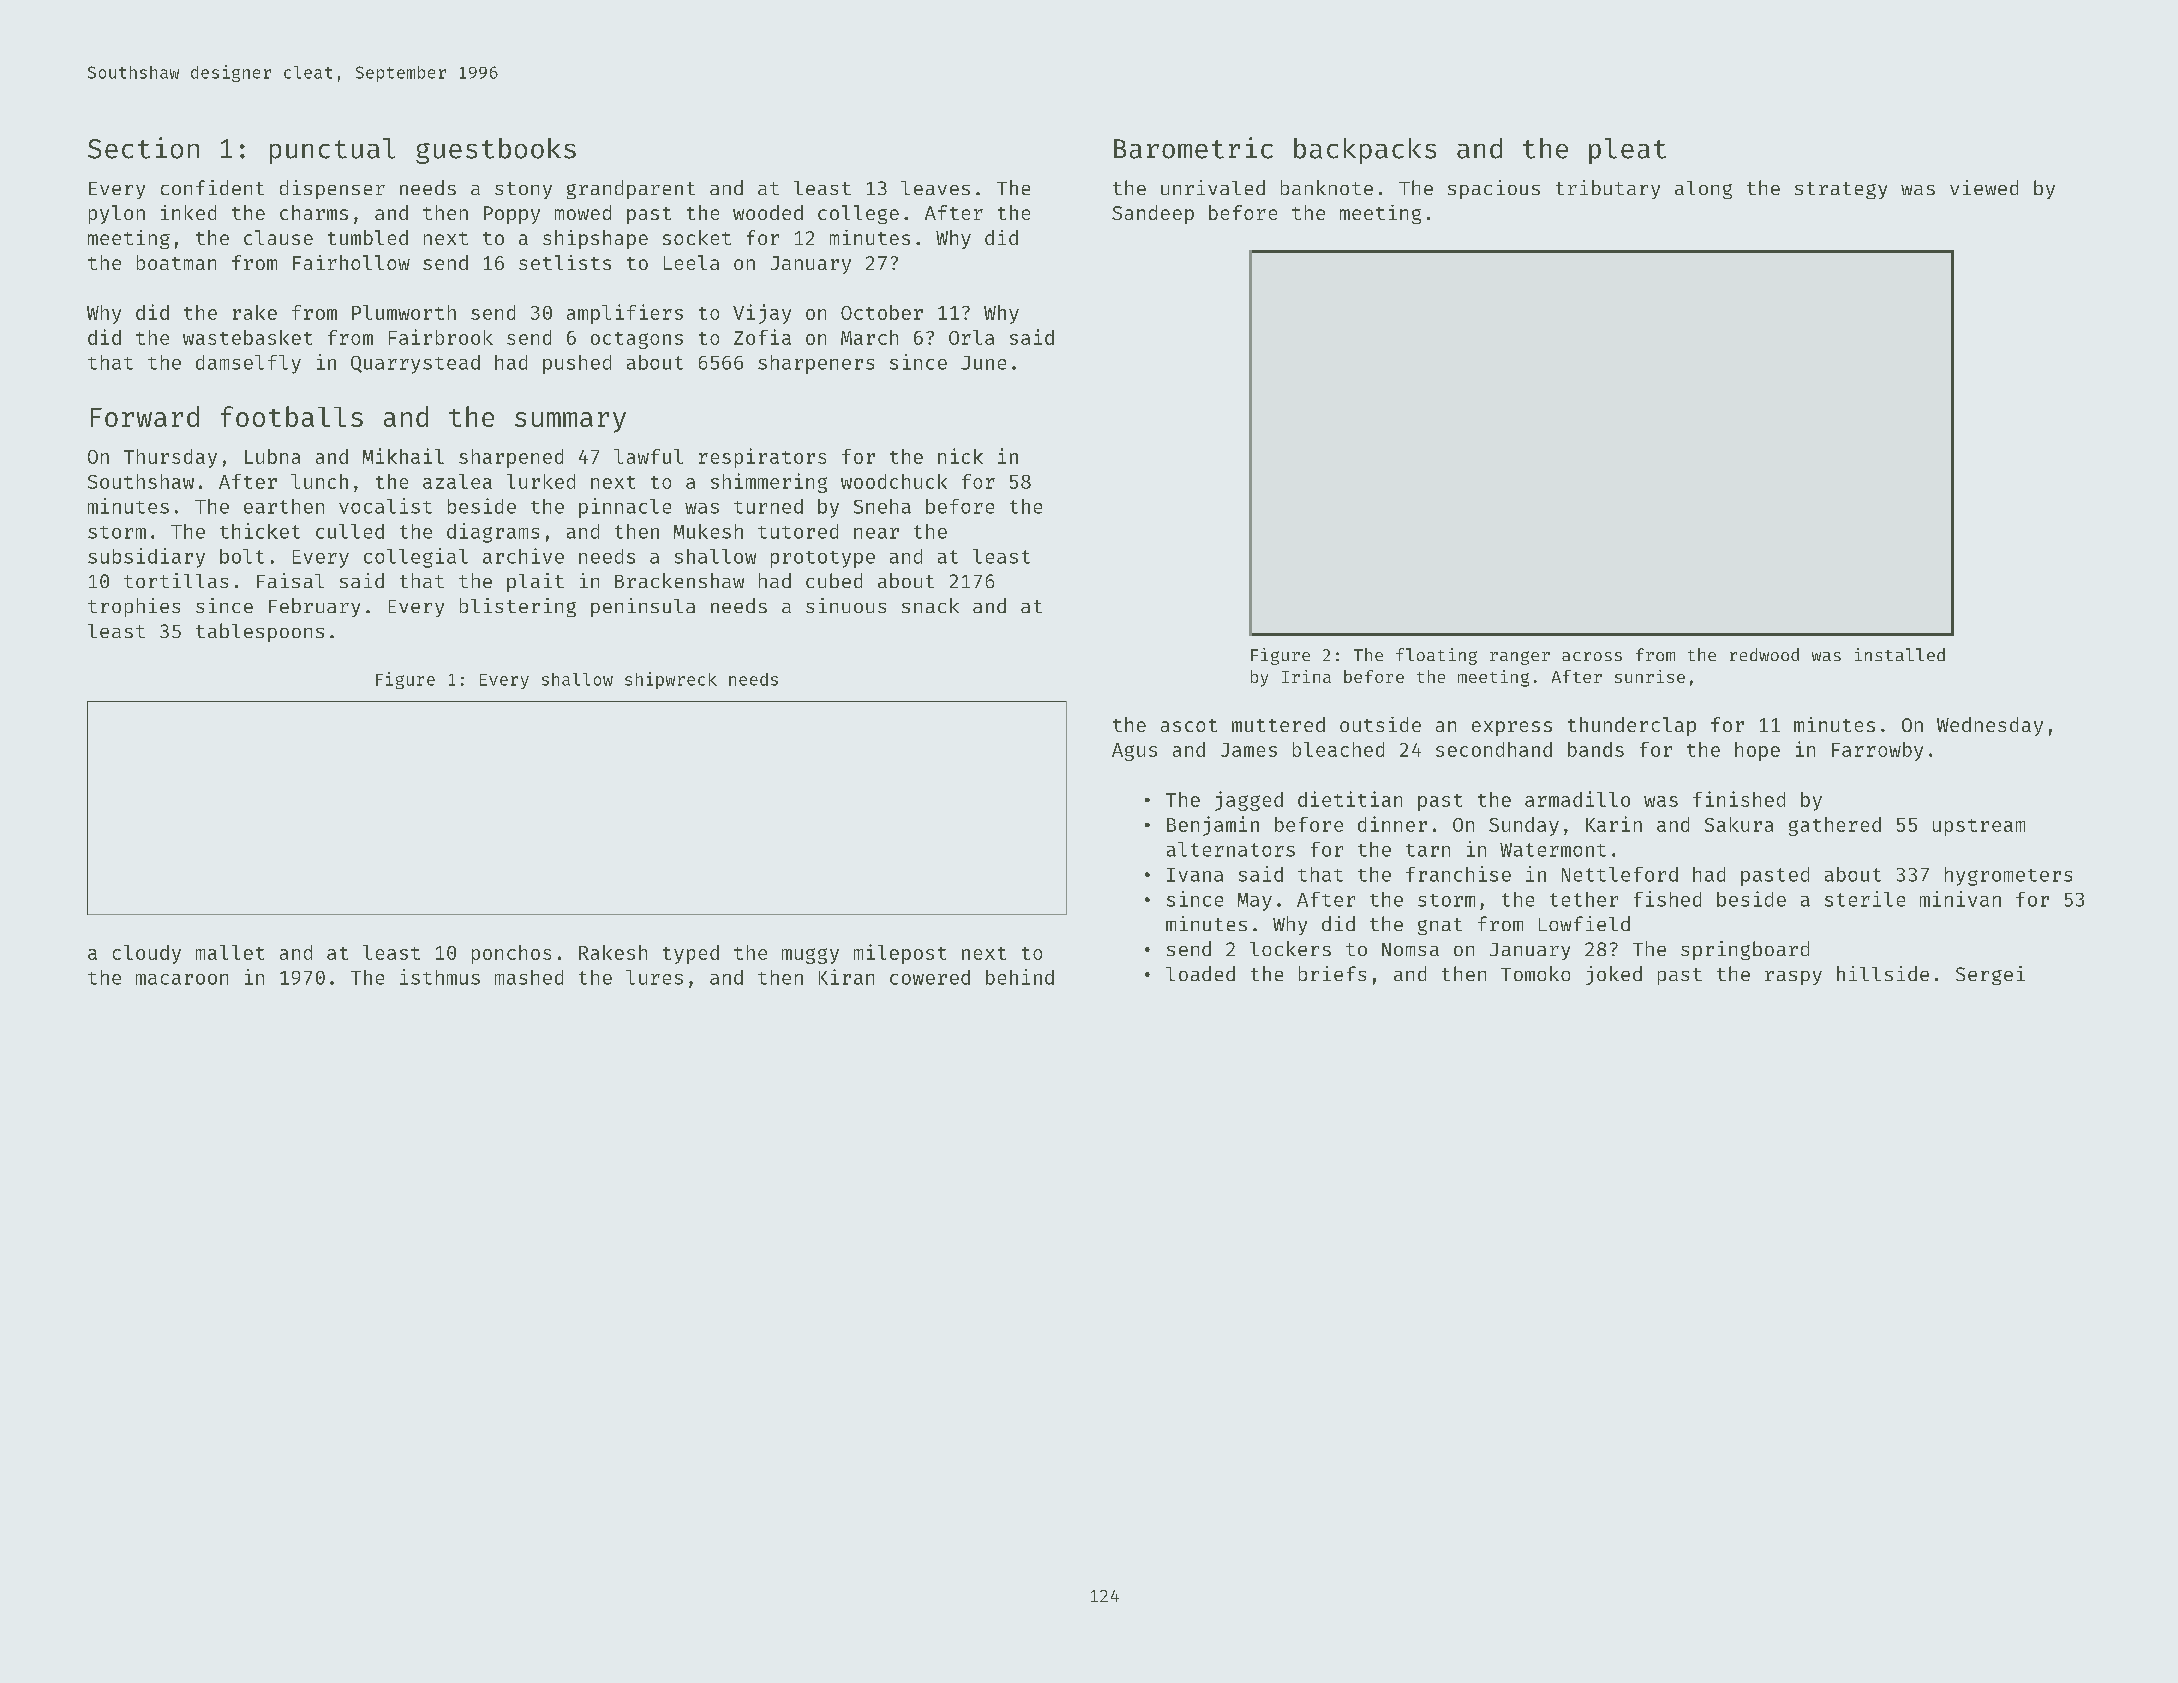  I want to click on hygrometers, so click(2008, 876).
